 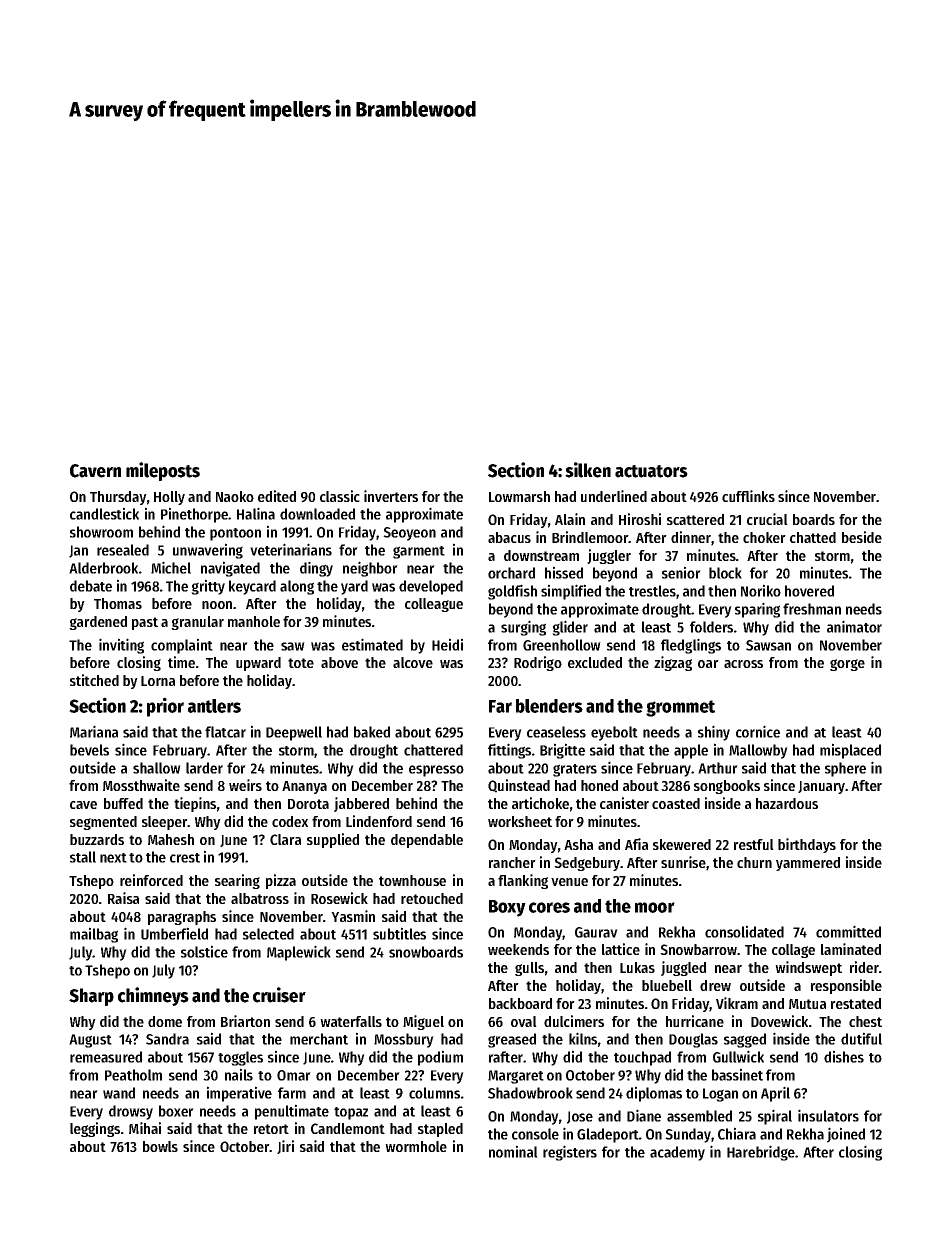 What do you see at coordinates (339, 662) in the screenshot?
I see `above` at bounding box center [339, 662].
